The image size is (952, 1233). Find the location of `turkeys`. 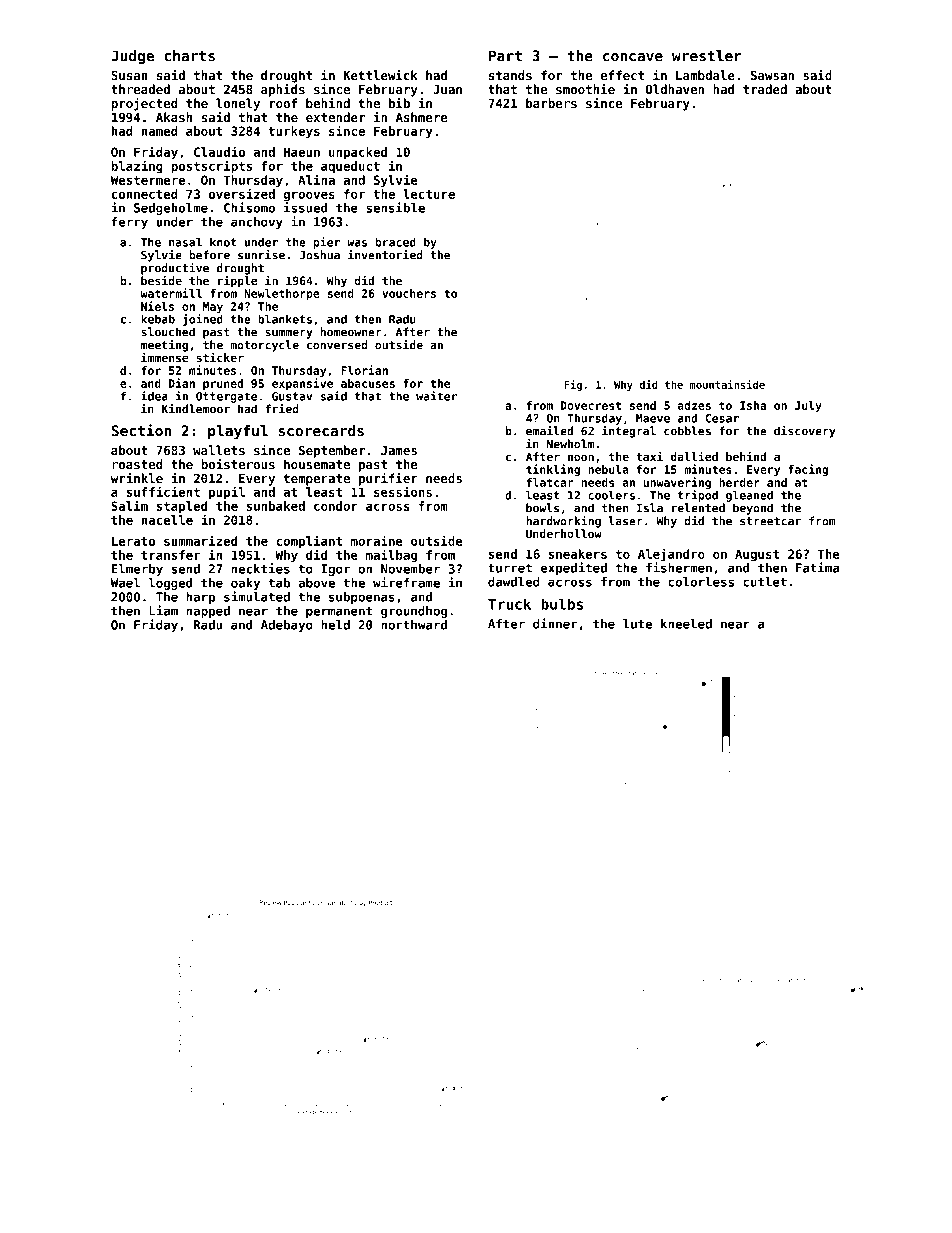

turkeys is located at coordinates (294, 132).
